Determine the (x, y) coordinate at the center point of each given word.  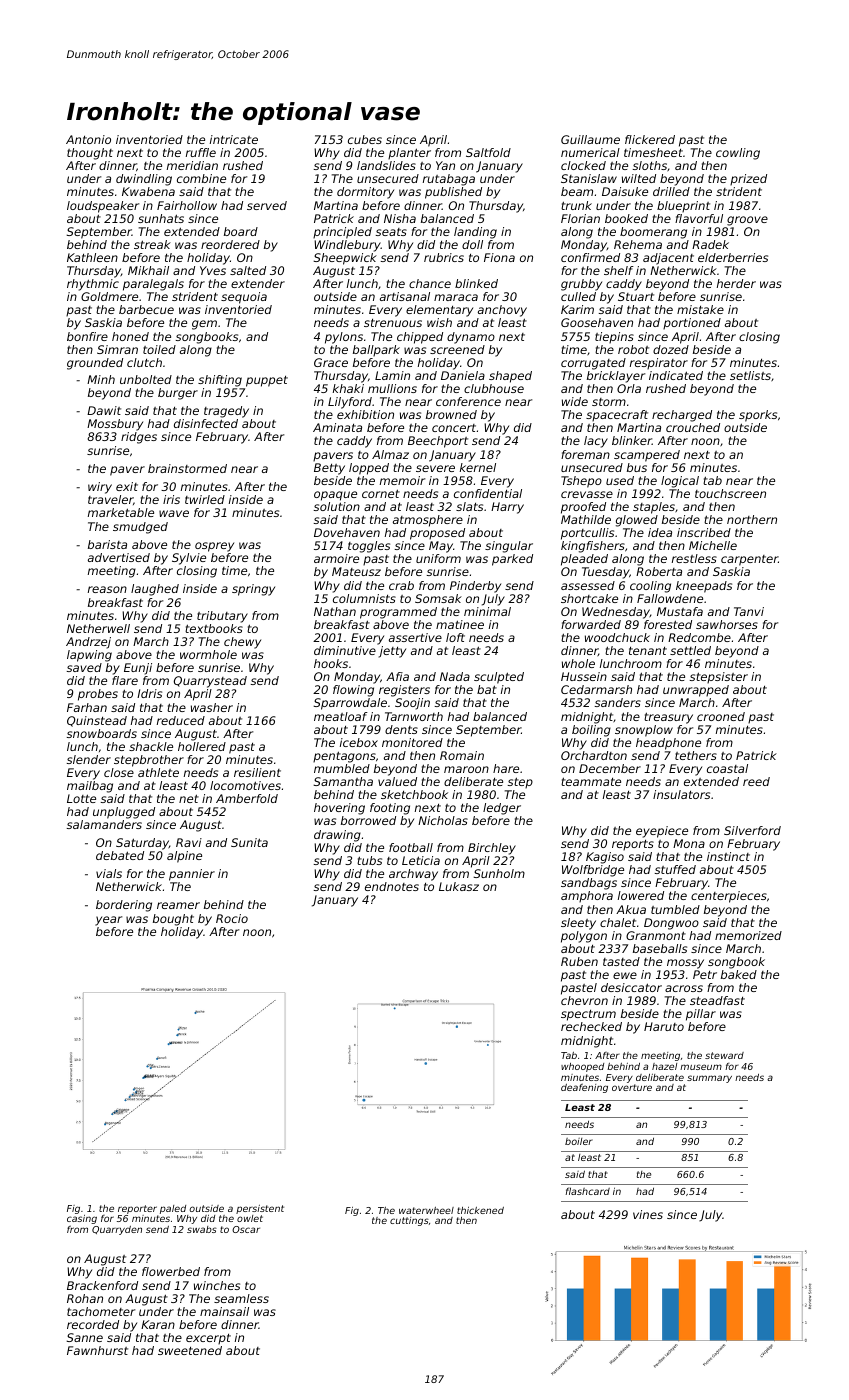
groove (747, 221)
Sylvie (189, 559)
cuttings (409, 1221)
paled (173, 1209)
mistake (700, 309)
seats (391, 232)
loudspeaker (103, 207)
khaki (348, 388)
